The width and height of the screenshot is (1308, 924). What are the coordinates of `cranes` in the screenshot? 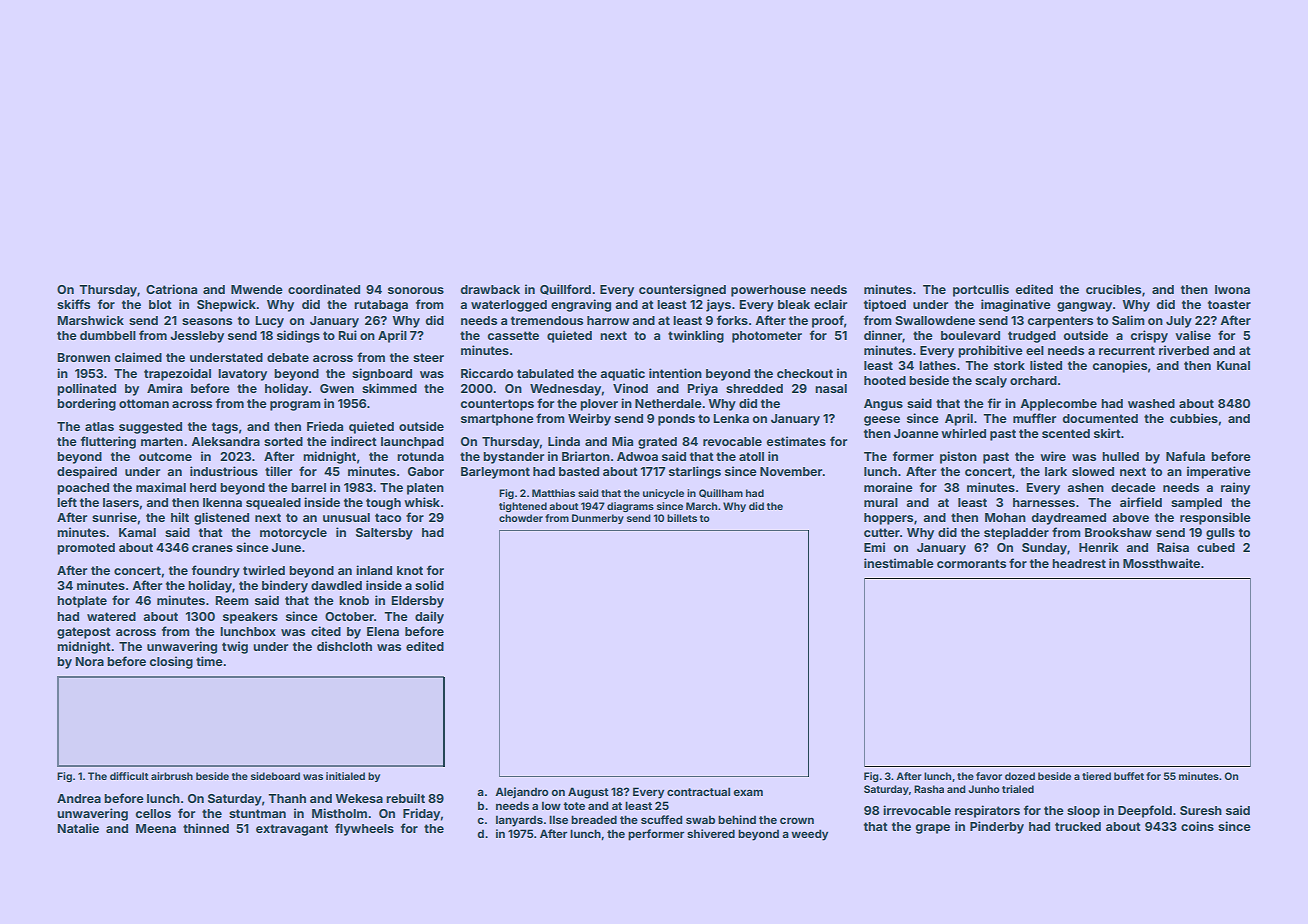 It's located at (212, 548).
